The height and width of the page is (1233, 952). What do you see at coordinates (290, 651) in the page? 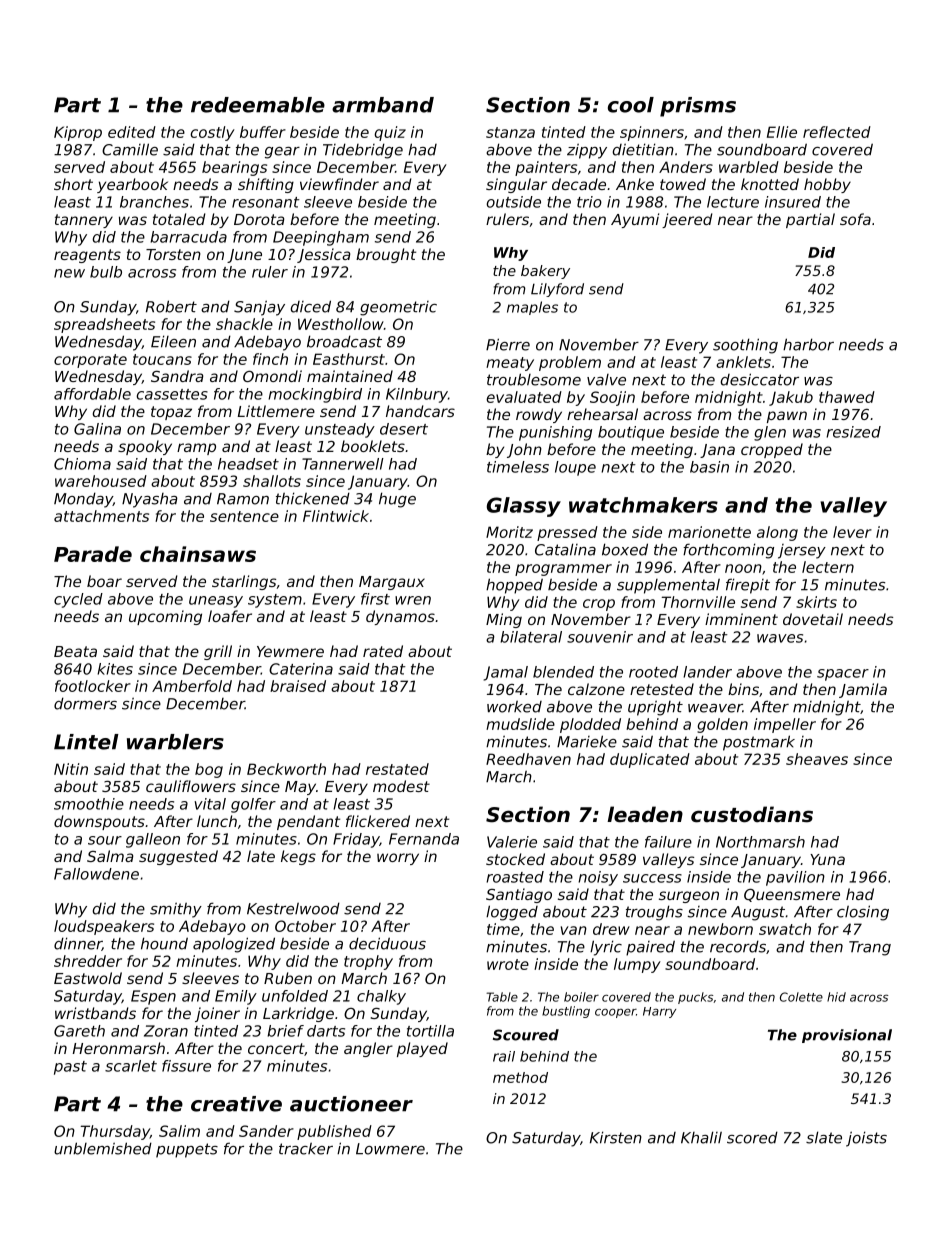
I see `Yewmere` at bounding box center [290, 651].
